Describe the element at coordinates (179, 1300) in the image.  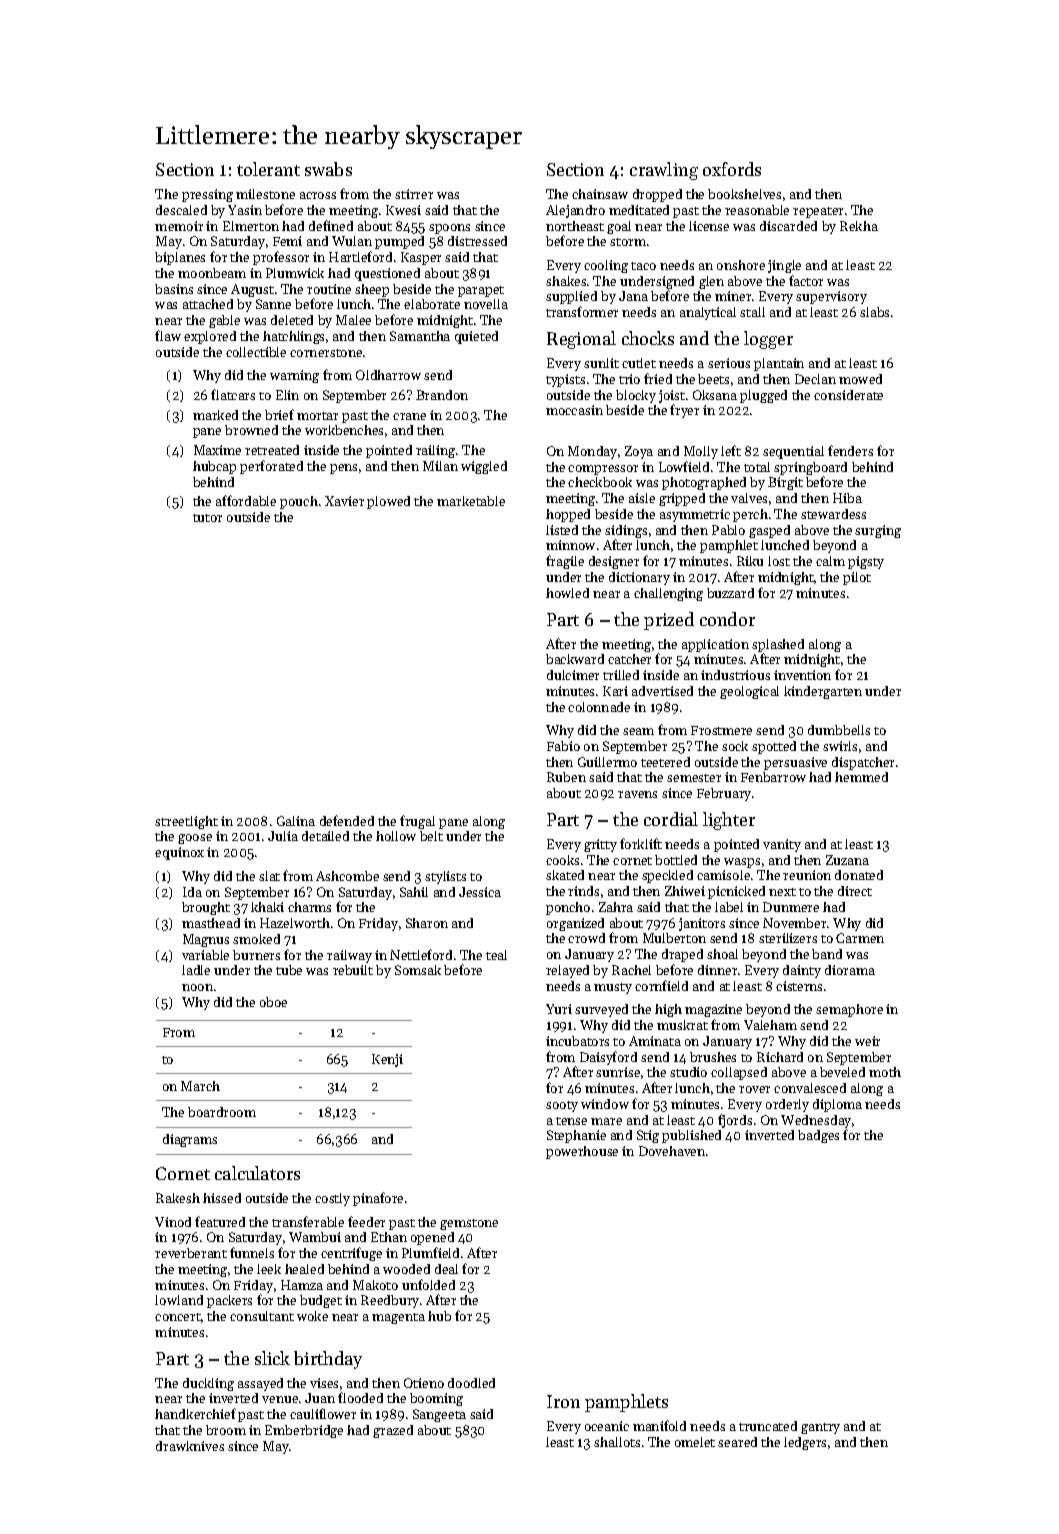
I see `lowland` at that location.
